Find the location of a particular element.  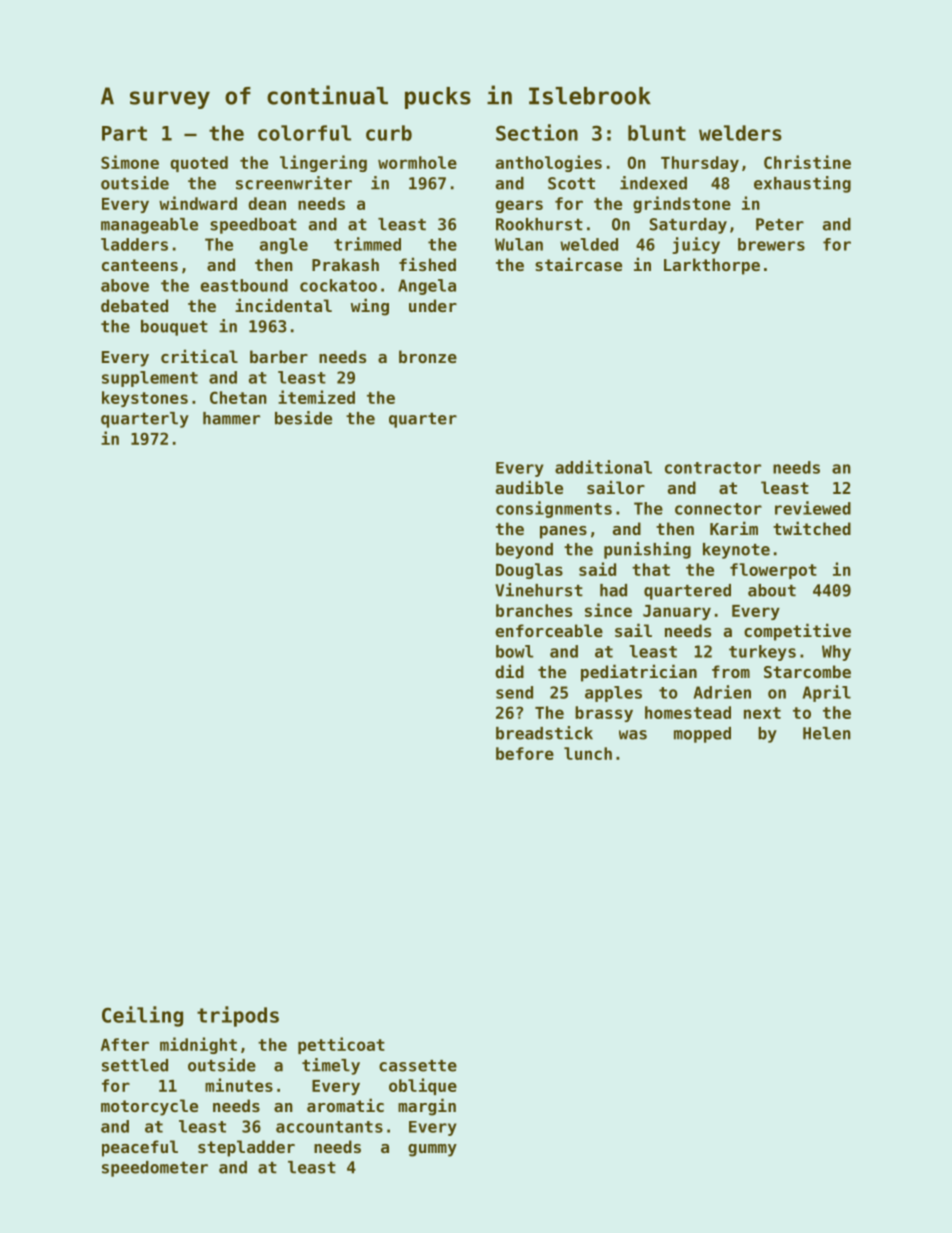

breadstick is located at coordinates (544, 733).
